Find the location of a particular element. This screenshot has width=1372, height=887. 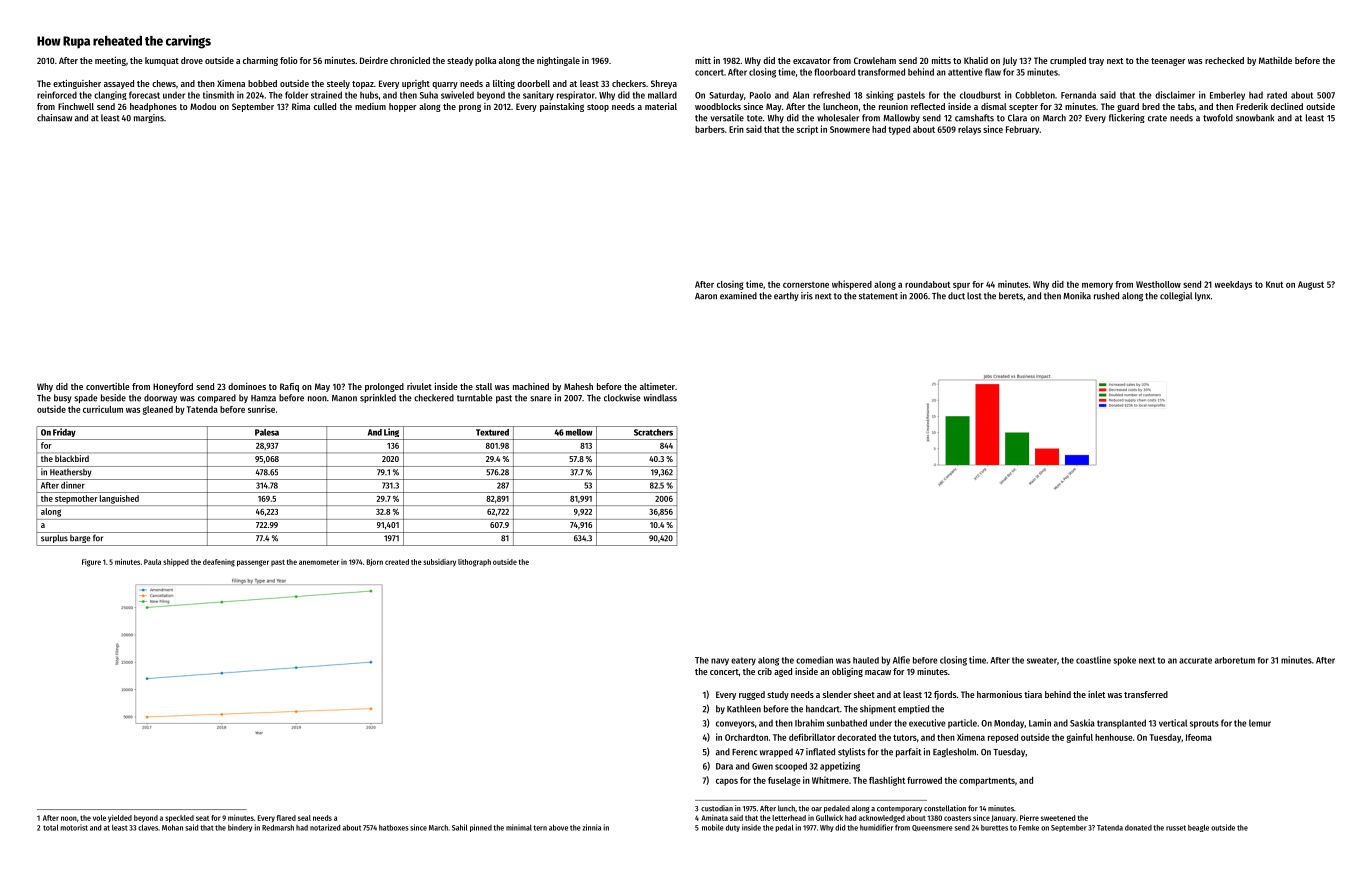

minimal is located at coordinates (519, 827).
